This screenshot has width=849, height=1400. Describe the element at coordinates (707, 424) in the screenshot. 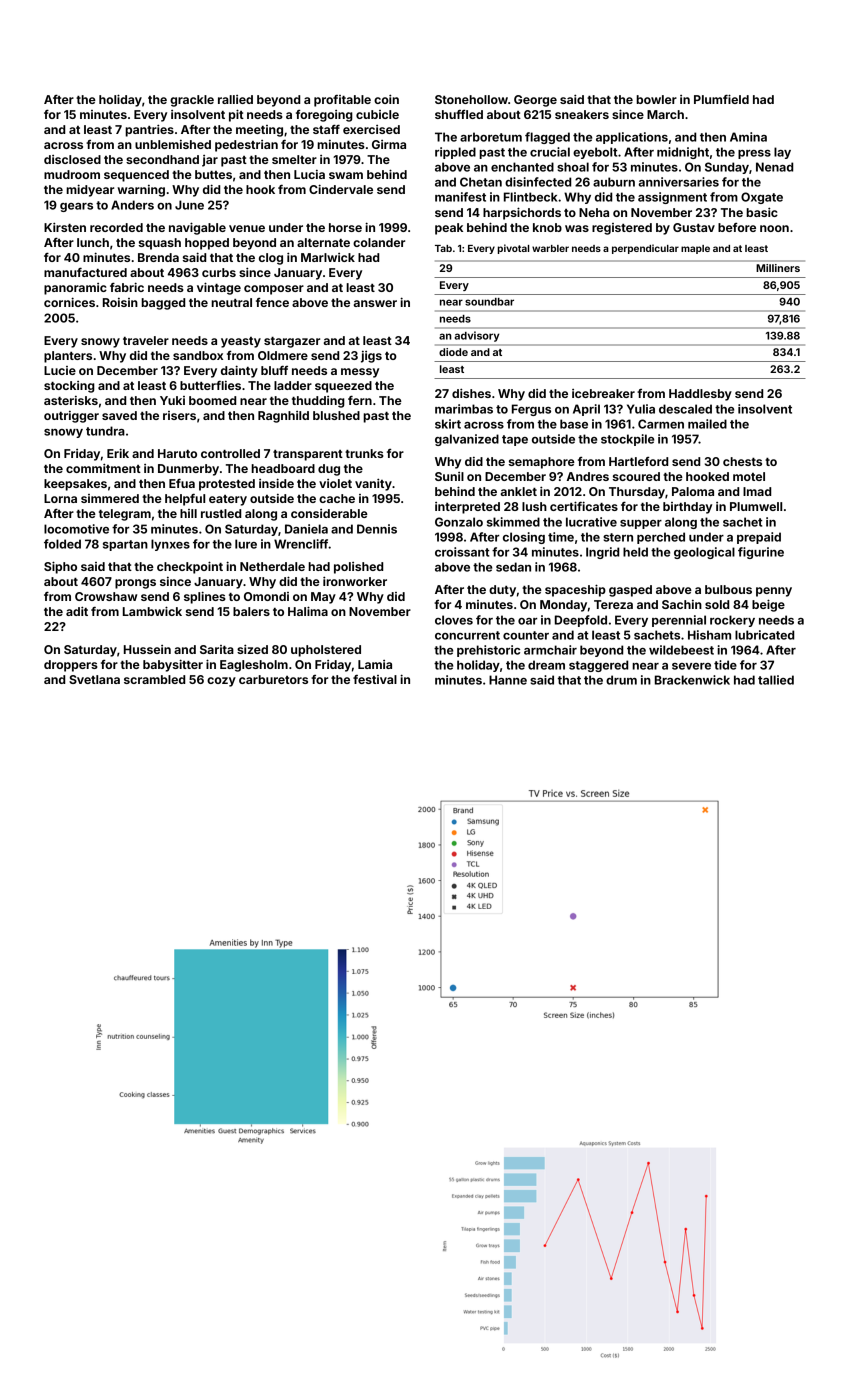

I see `mailed` at that location.
